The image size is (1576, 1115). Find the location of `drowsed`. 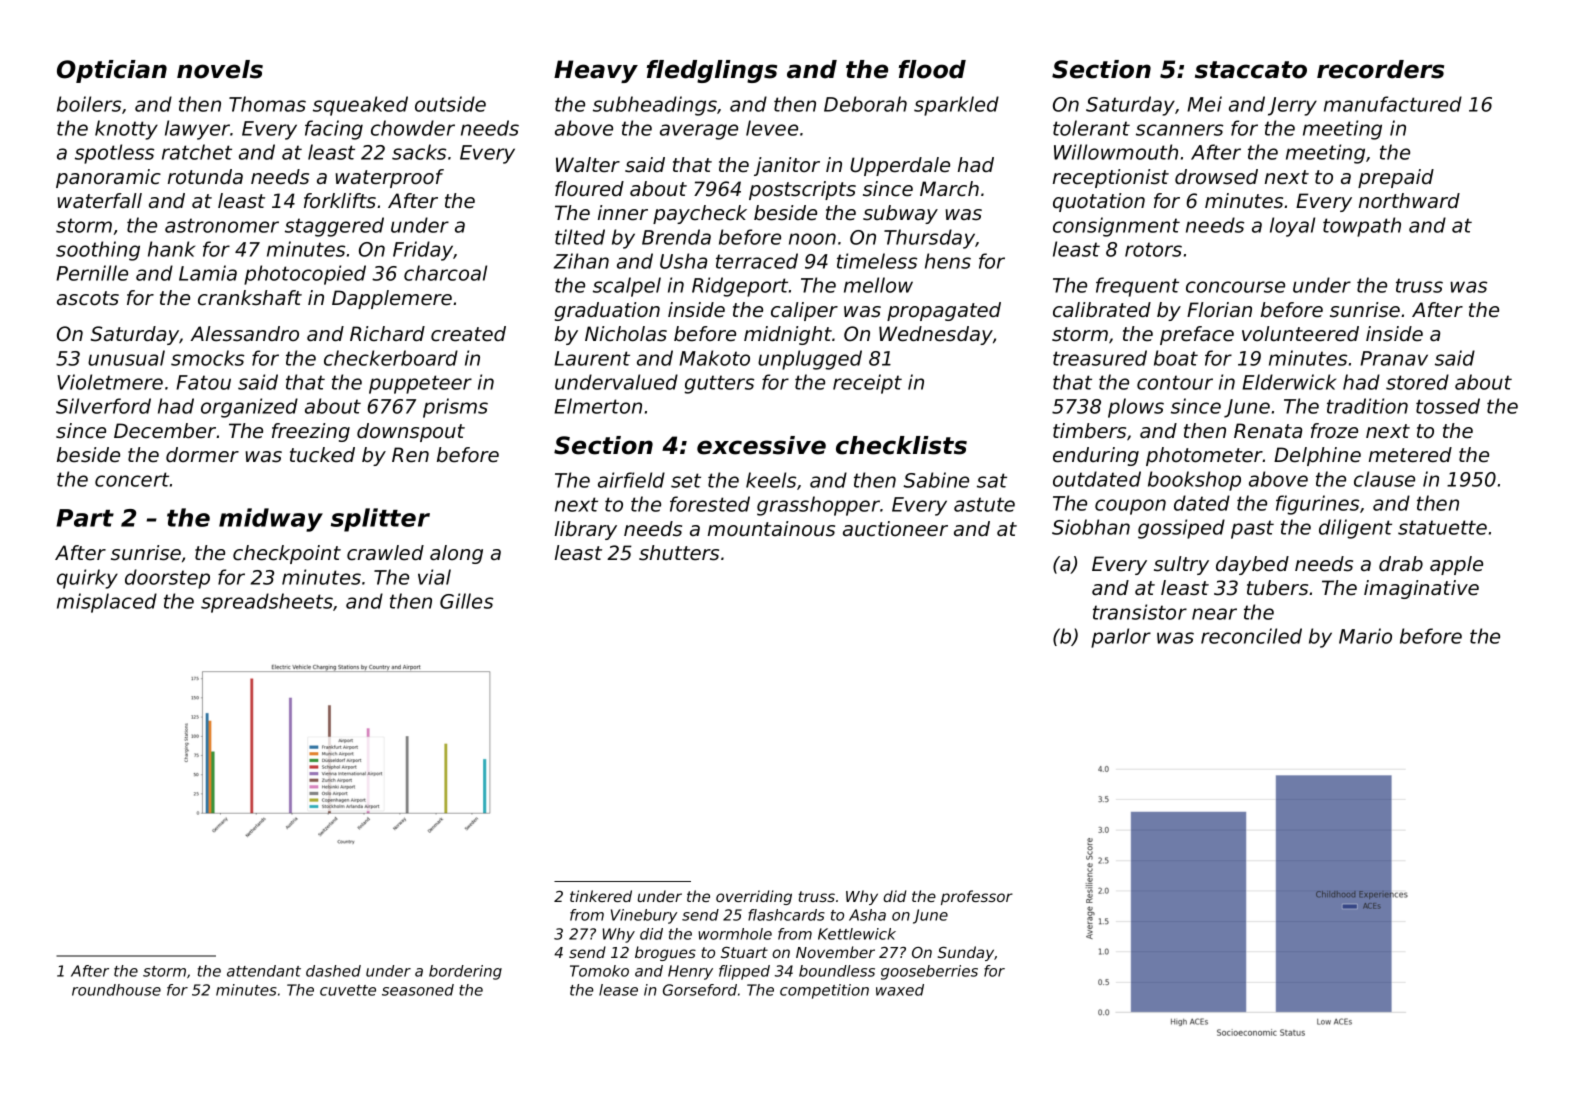

drowsed is located at coordinates (1216, 177).
